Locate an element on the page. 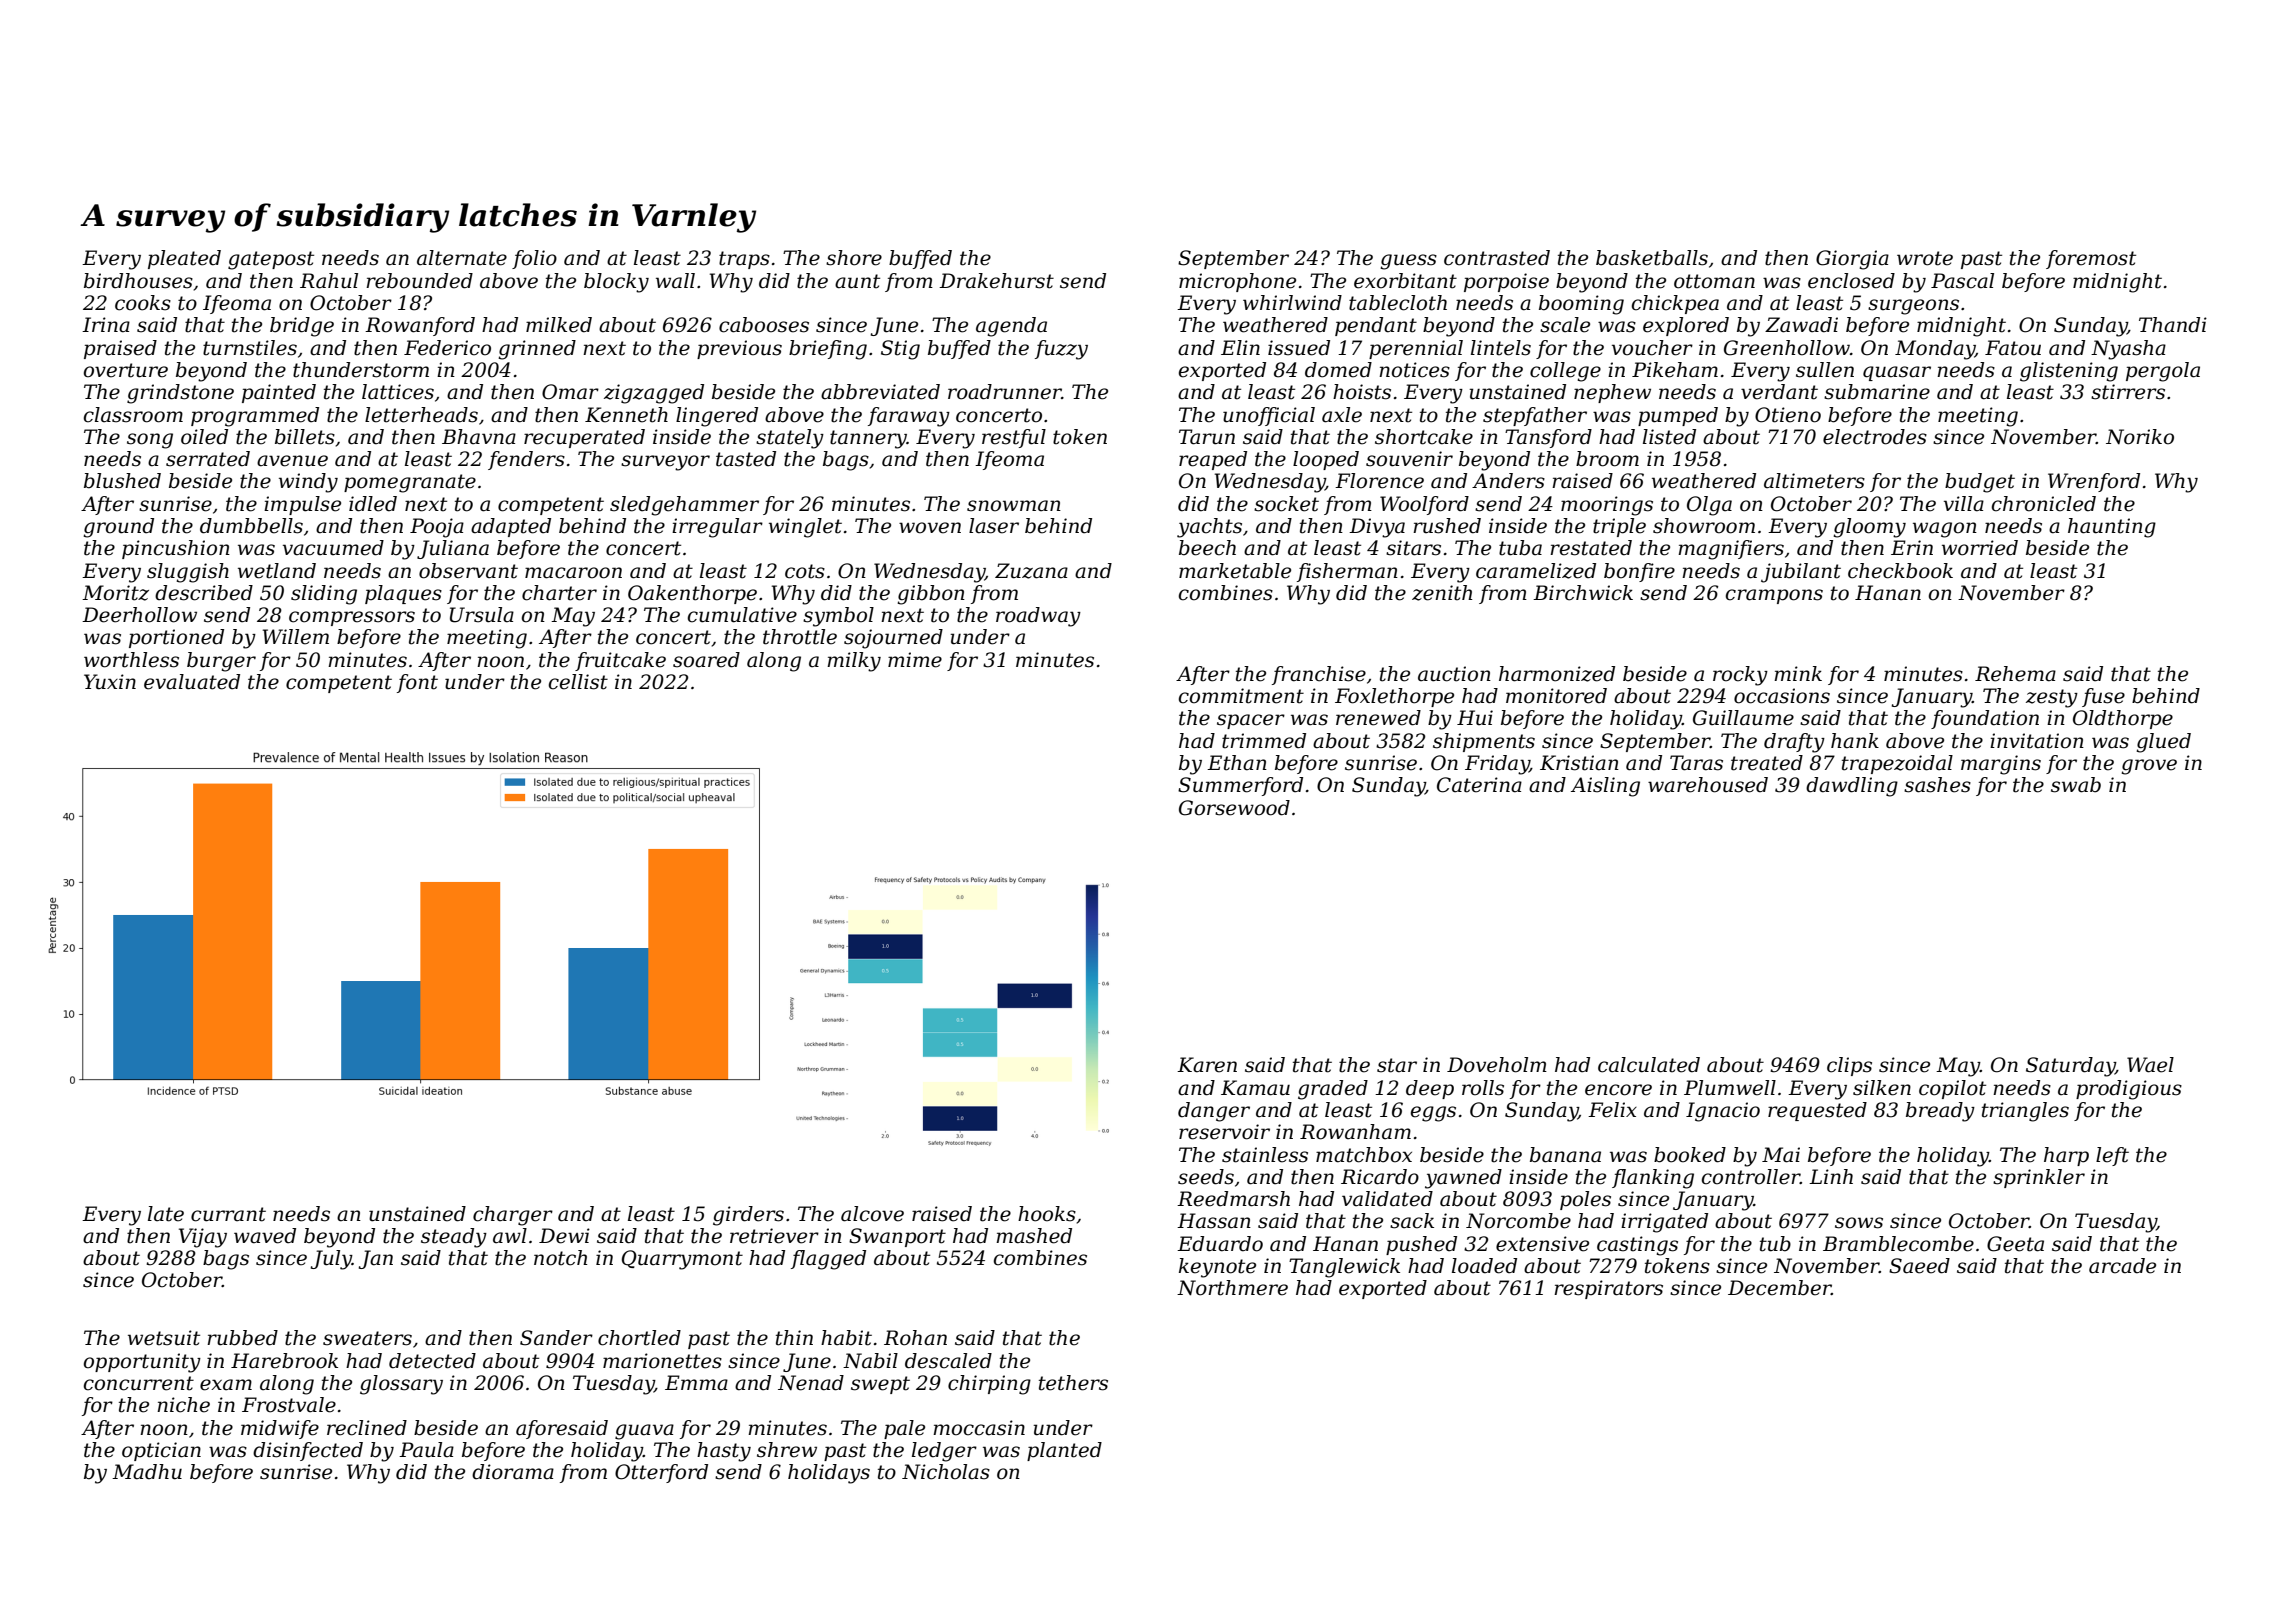 Image resolution: width=2292 pixels, height=1620 pixels. pale is located at coordinates (904, 1429).
